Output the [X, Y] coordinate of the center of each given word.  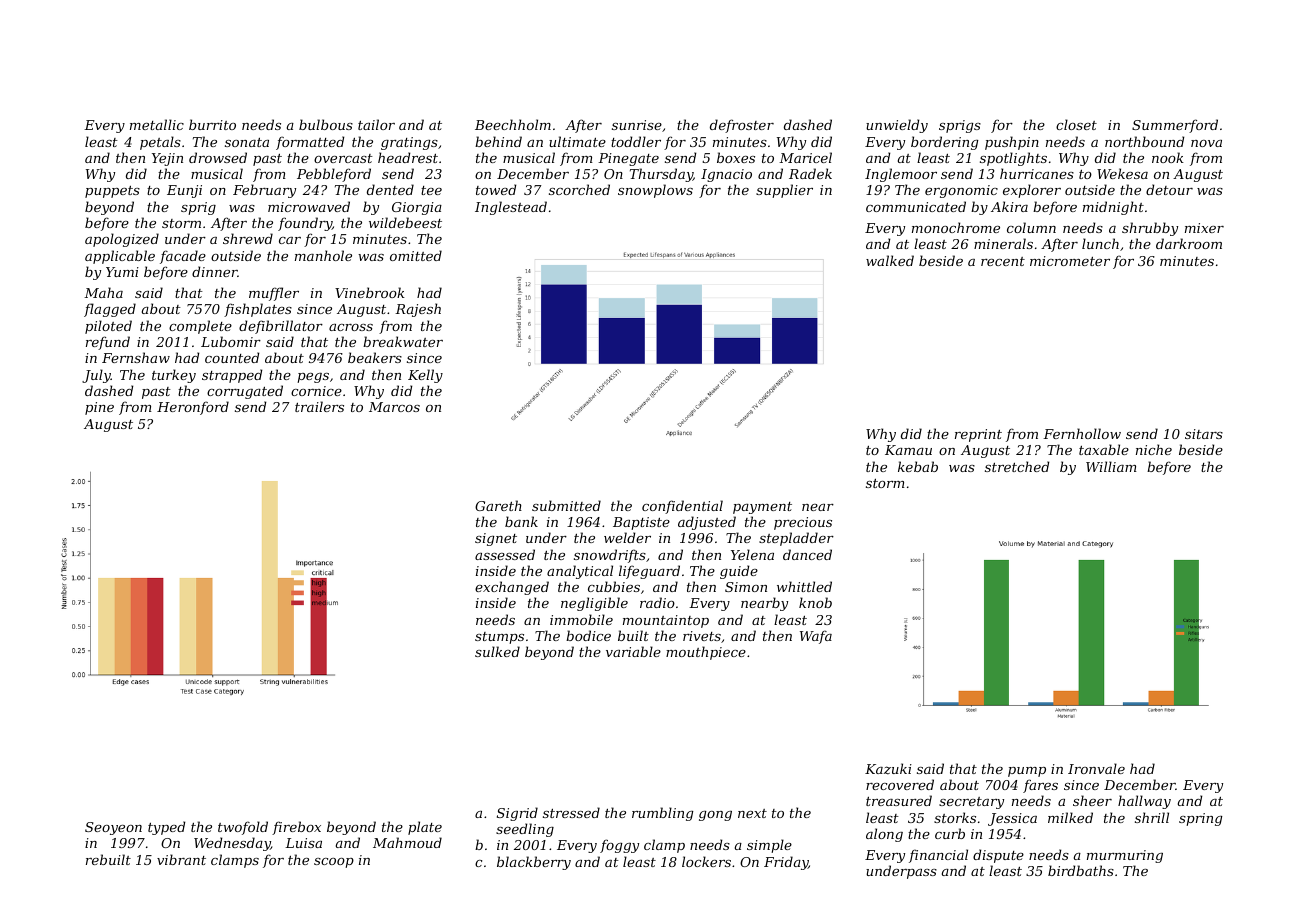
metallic [157, 124]
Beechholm [513, 124]
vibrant [181, 859]
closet [1076, 124]
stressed [571, 812]
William [1111, 466]
